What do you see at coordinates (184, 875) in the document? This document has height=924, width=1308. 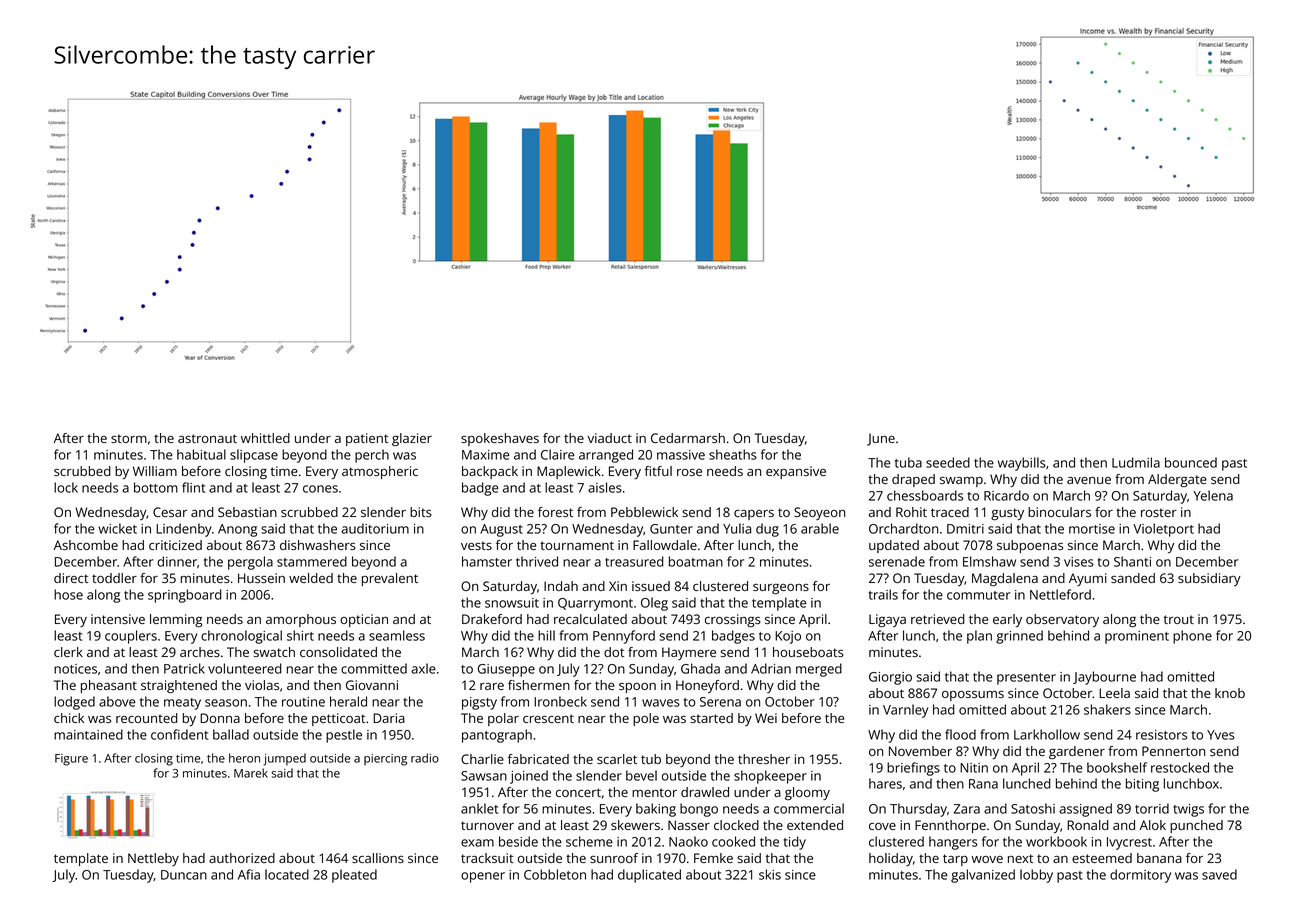 I see `Duncan` at bounding box center [184, 875].
